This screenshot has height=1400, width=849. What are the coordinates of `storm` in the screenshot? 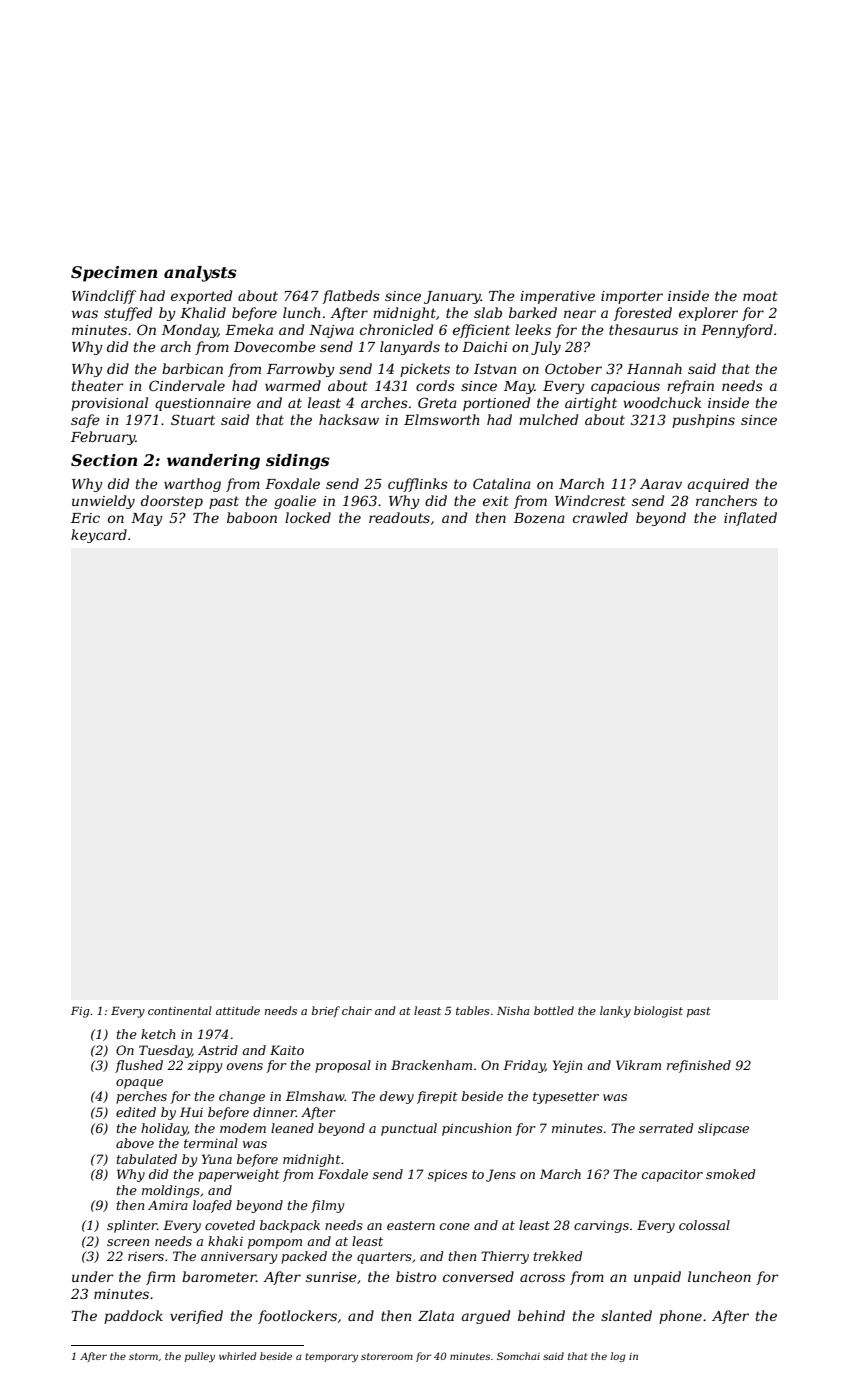 It's located at (143, 1356).
